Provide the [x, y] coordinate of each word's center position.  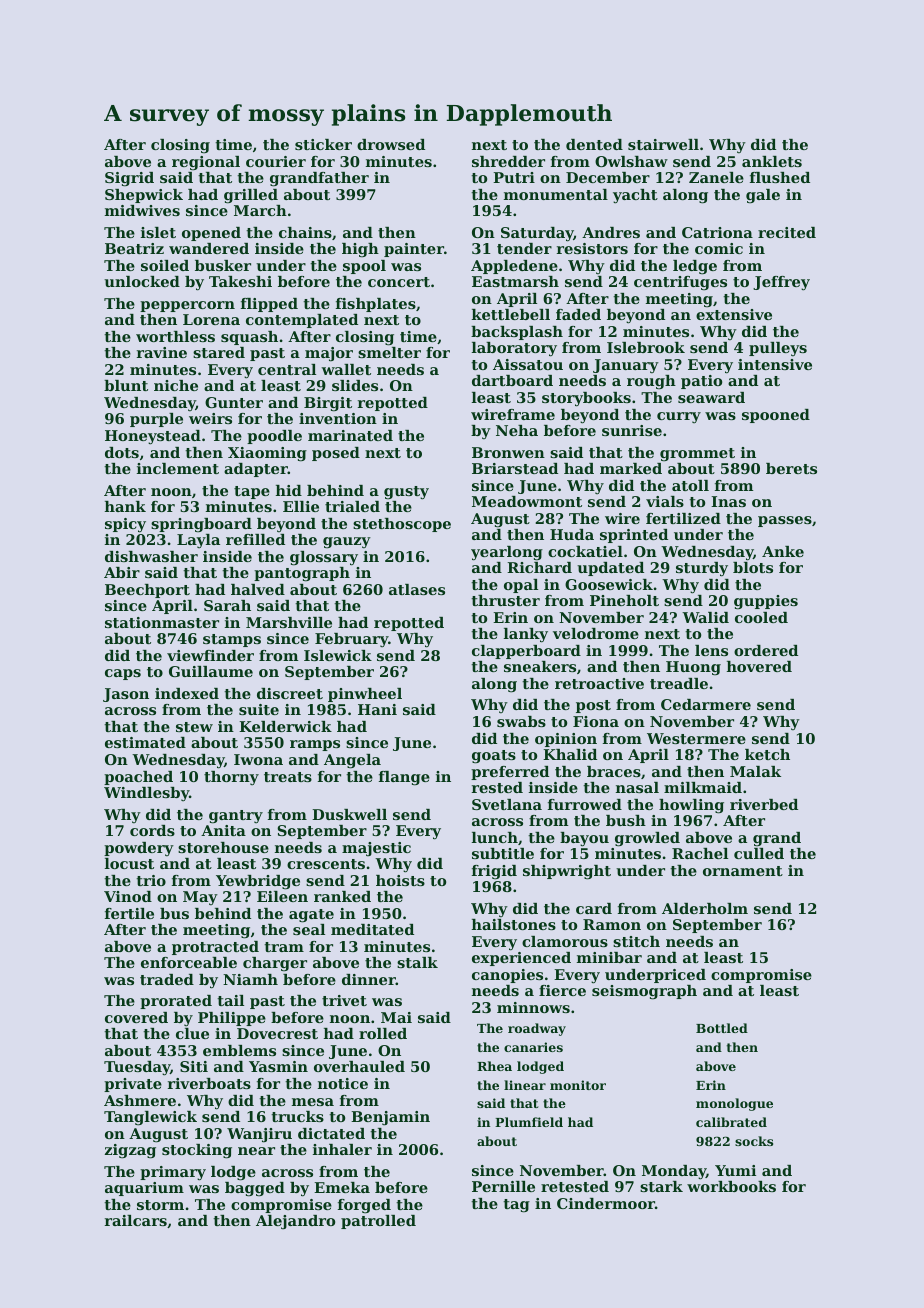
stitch [636, 941]
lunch [495, 837]
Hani [377, 709]
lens [711, 650]
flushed [780, 177]
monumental [556, 194]
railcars [136, 1220]
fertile [129, 913]
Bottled [722, 1028]
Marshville [289, 622]
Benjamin [390, 1118]
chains [305, 232]
